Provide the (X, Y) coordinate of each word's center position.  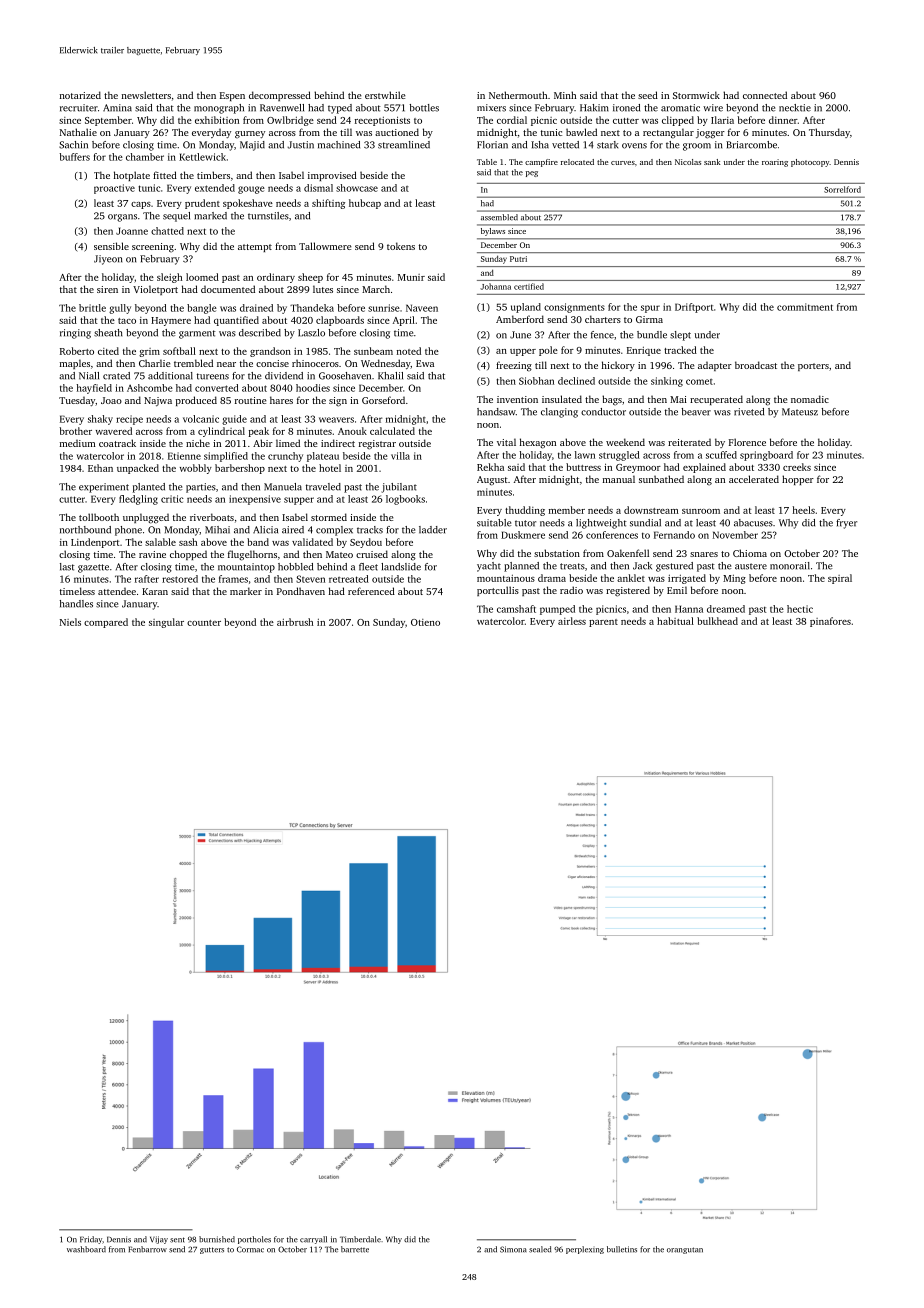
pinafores (830, 622)
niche (198, 443)
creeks (797, 467)
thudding (525, 511)
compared (106, 623)
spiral (840, 579)
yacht (489, 567)
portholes (254, 1240)
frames (233, 579)
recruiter (79, 108)
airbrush (295, 622)
